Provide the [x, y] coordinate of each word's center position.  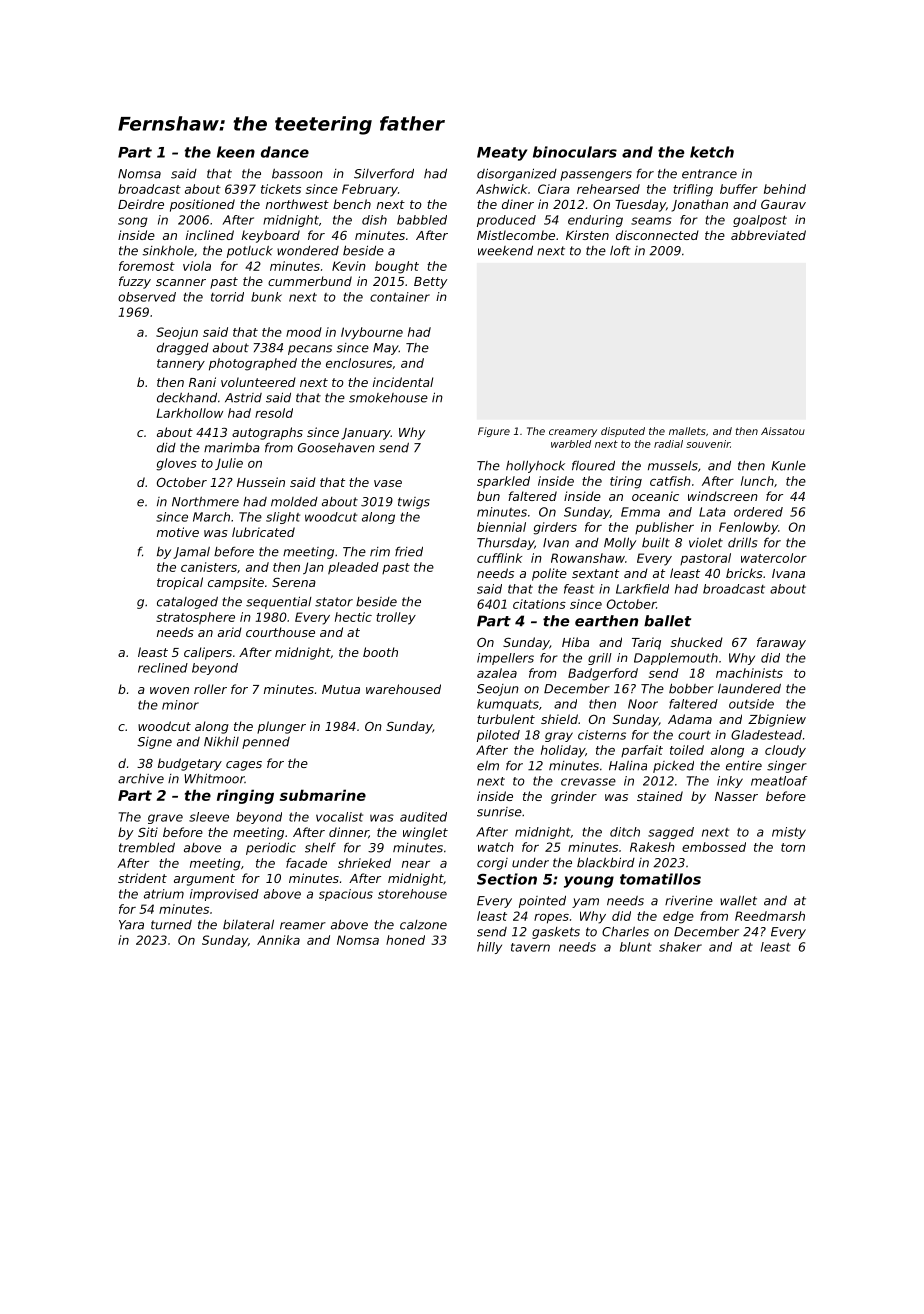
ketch [712, 152]
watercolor [774, 558]
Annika [278, 940]
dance [285, 152]
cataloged [187, 602]
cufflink [499, 558]
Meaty [502, 154]
